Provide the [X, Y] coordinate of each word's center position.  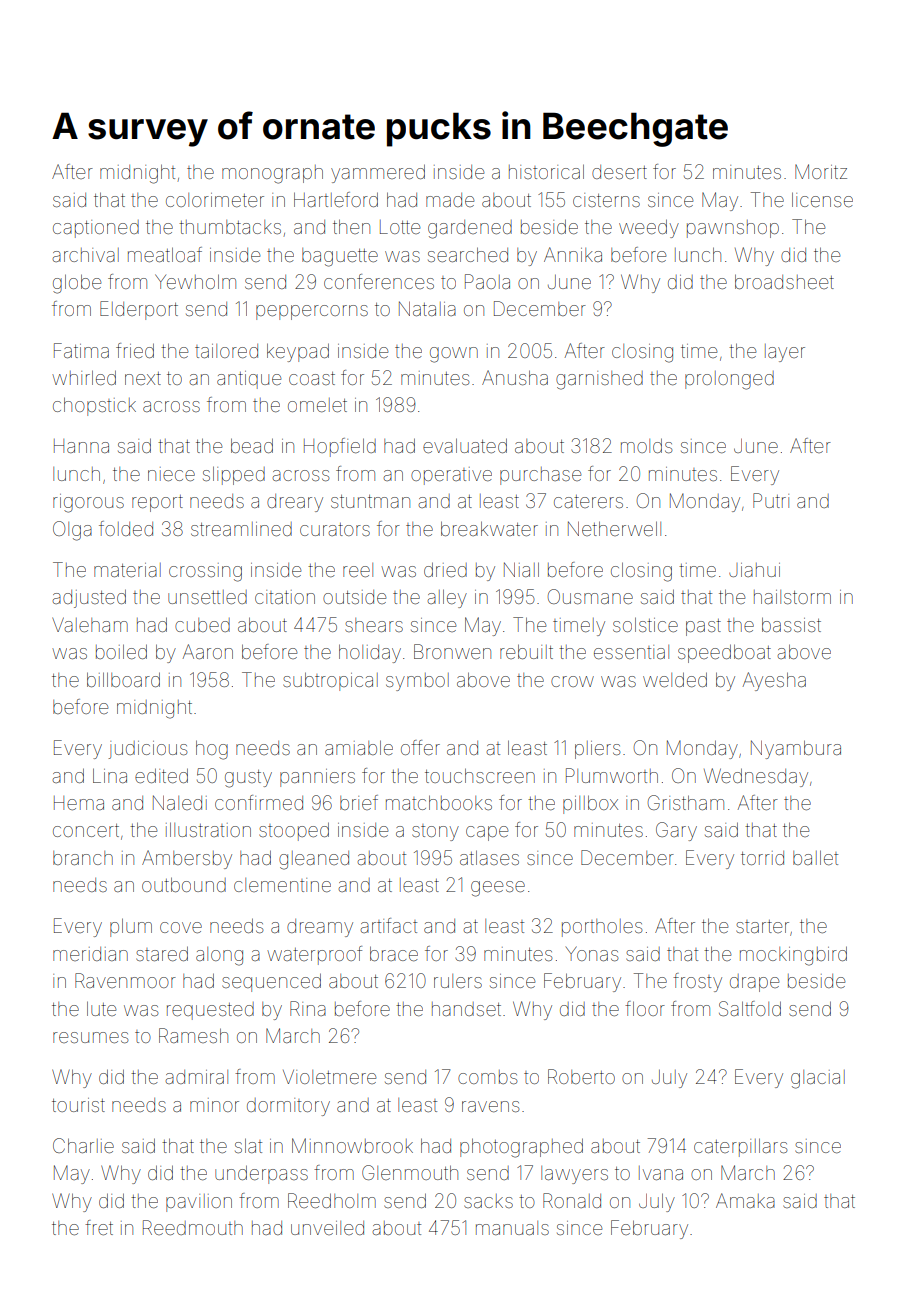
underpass [261, 1174]
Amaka [745, 1200]
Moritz [821, 171]
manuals [512, 1228]
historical [546, 171]
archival [86, 255]
